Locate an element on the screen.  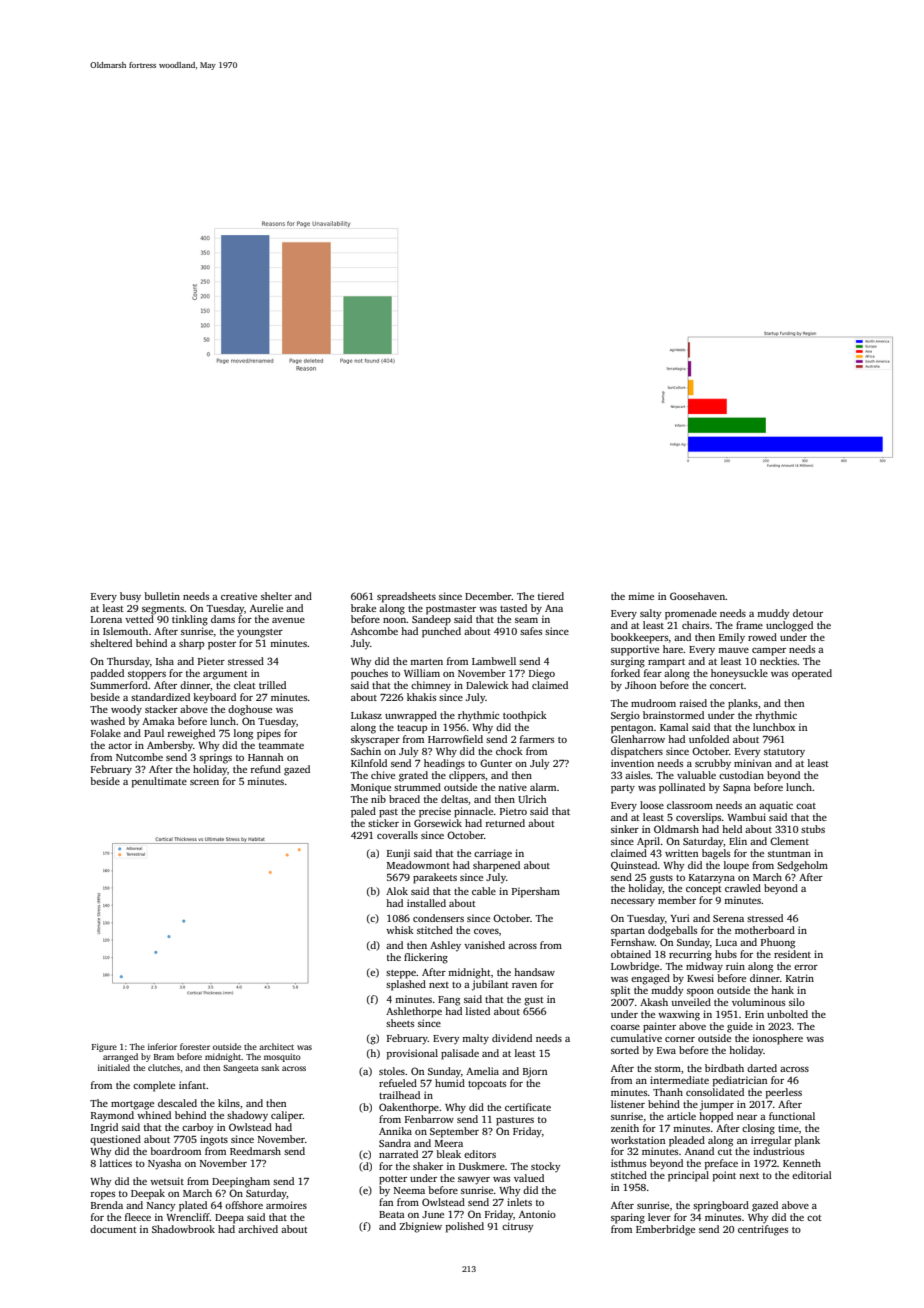
poster is located at coordinates (222, 645).
